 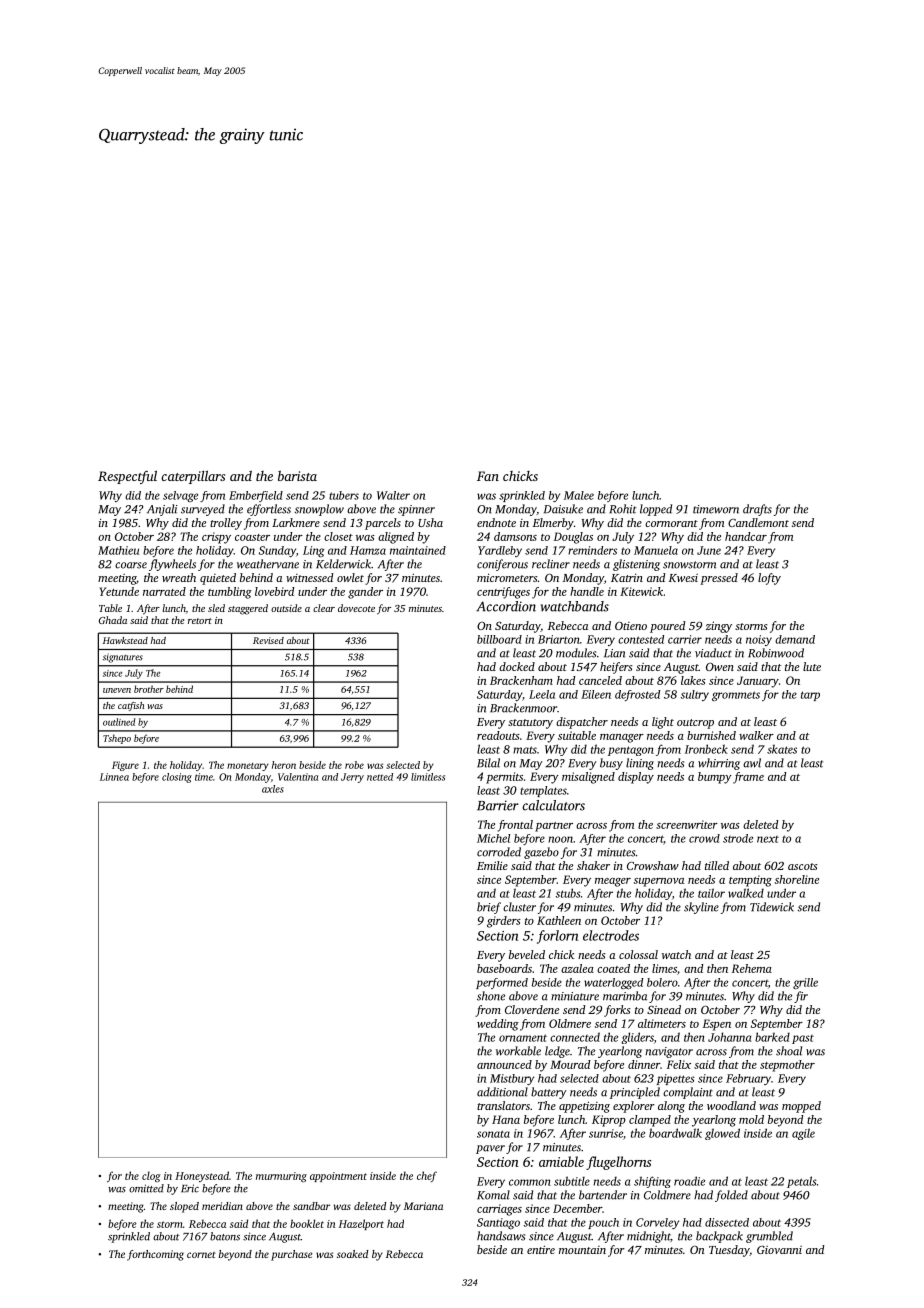 What do you see at coordinates (114, 777) in the document?
I see `Linnea` at bounding box center [114, 777].
